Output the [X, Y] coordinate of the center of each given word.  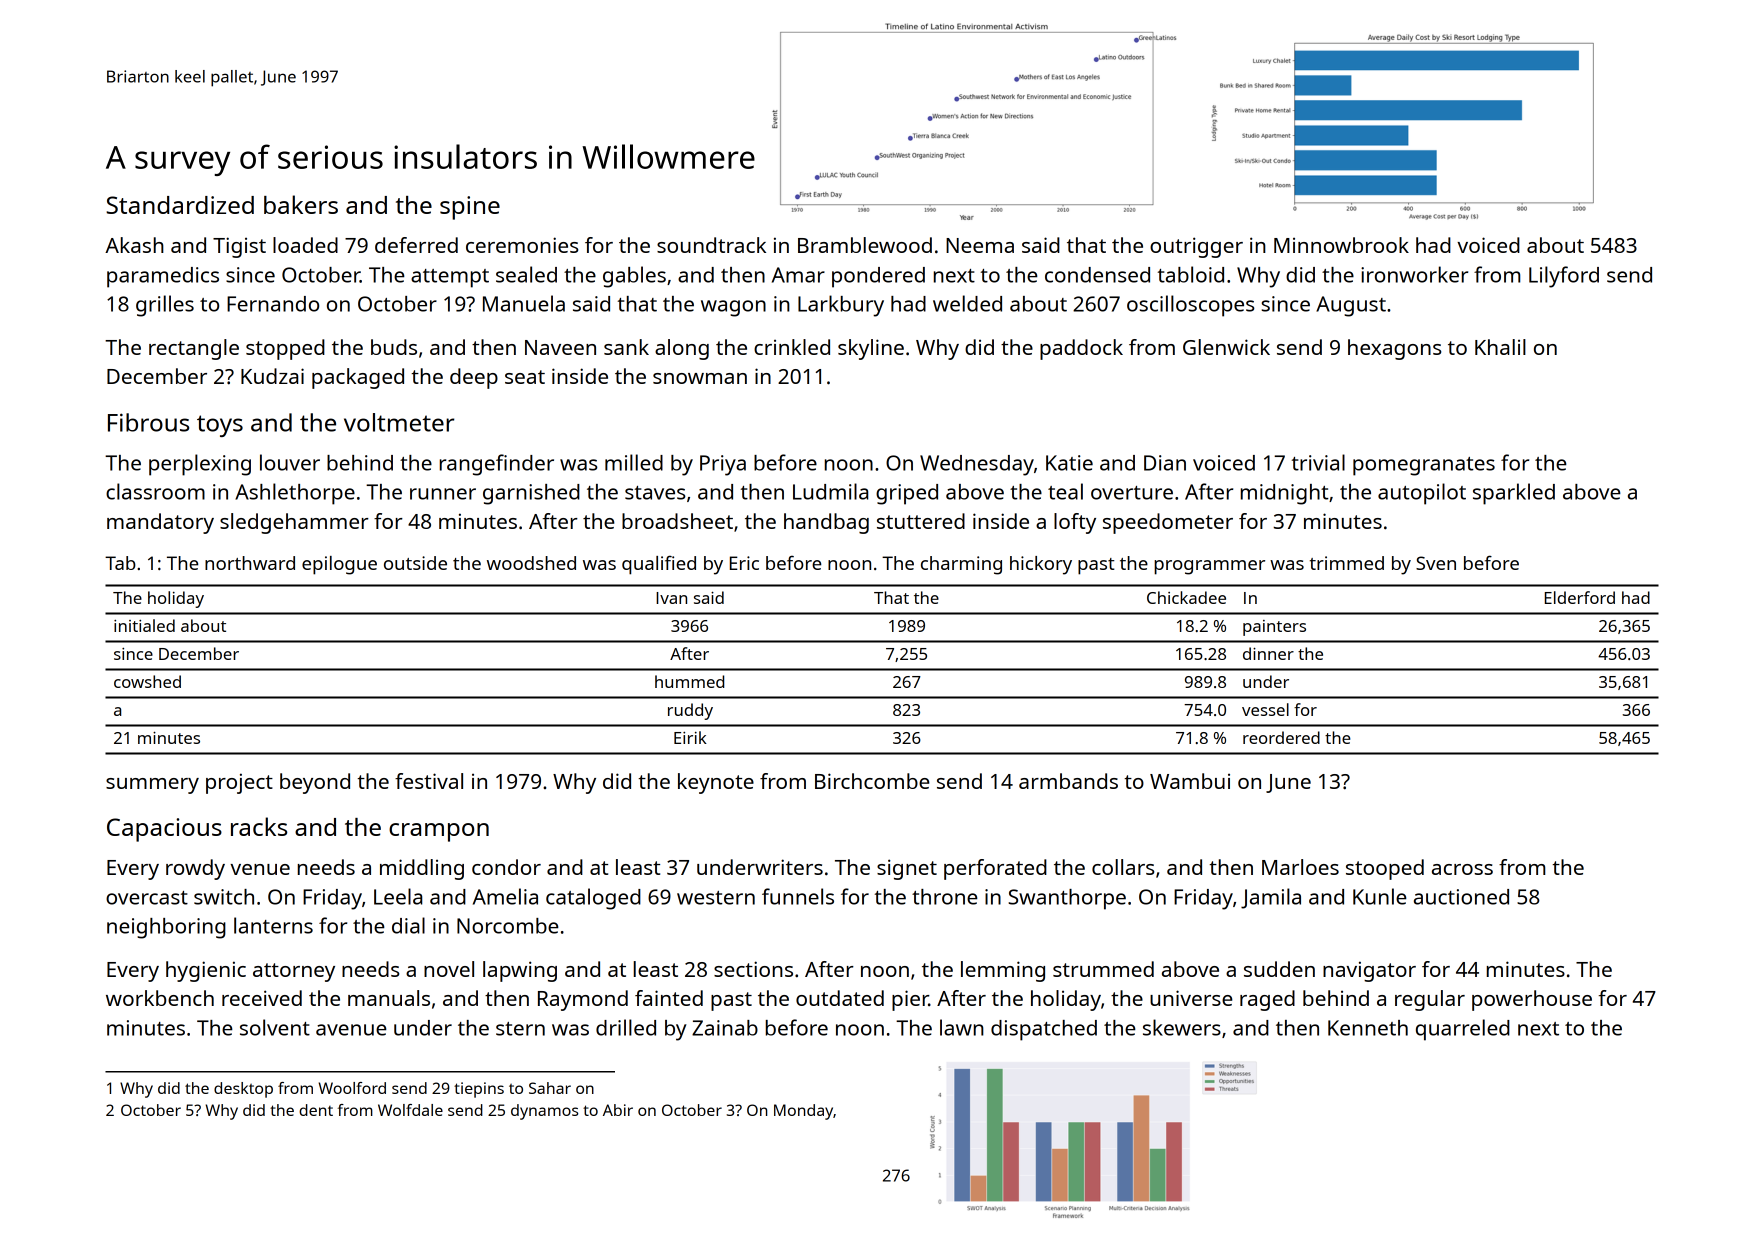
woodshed [531, 563]
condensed [1097, 275]
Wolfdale [410, 1110]
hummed [689, 681]
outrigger [1196, 247]
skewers [1182, 1027]
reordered [1281, 737]
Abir [618, 1110]
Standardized [180, 205]
